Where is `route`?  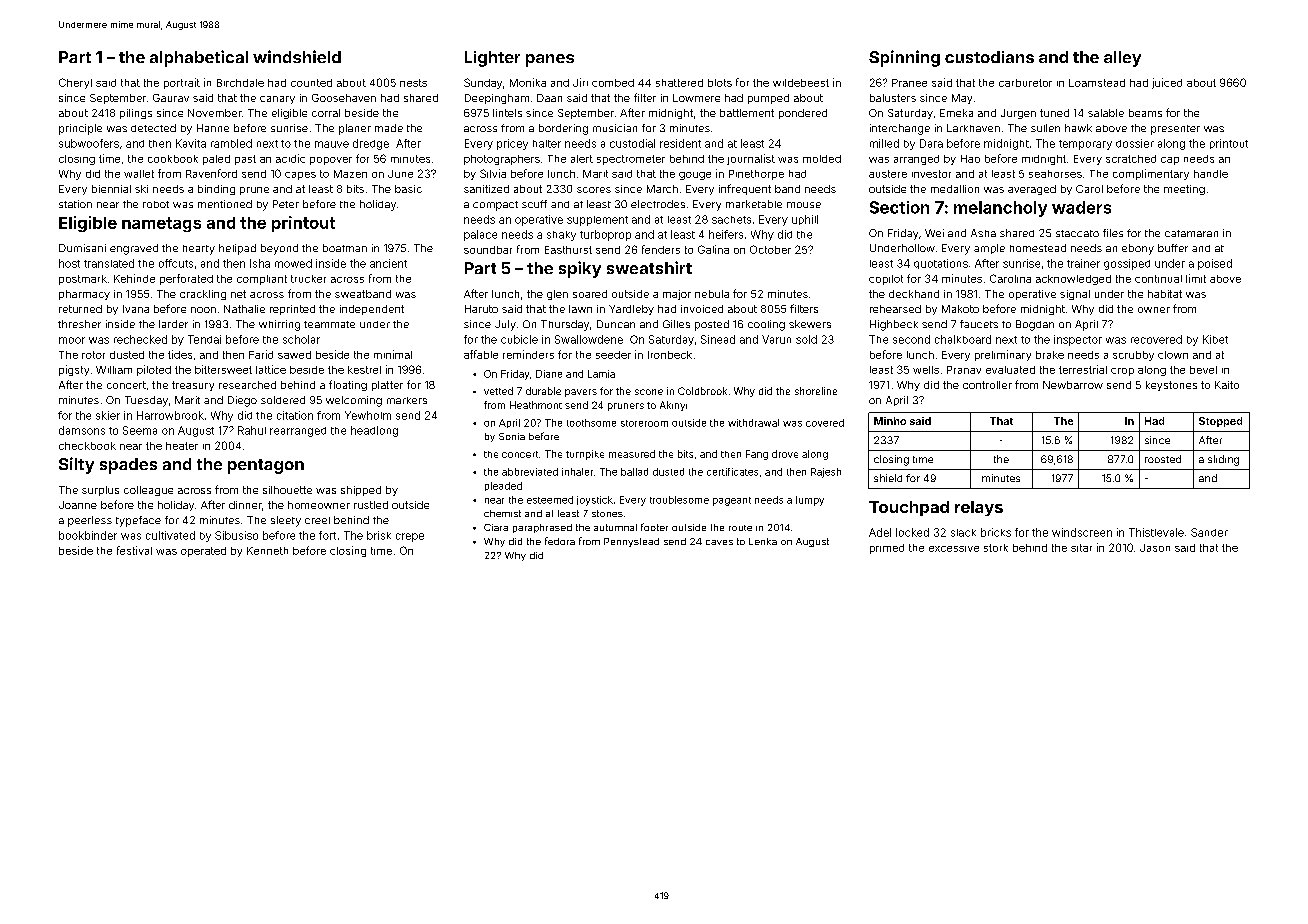
route is located at coordinates (740, 528).
